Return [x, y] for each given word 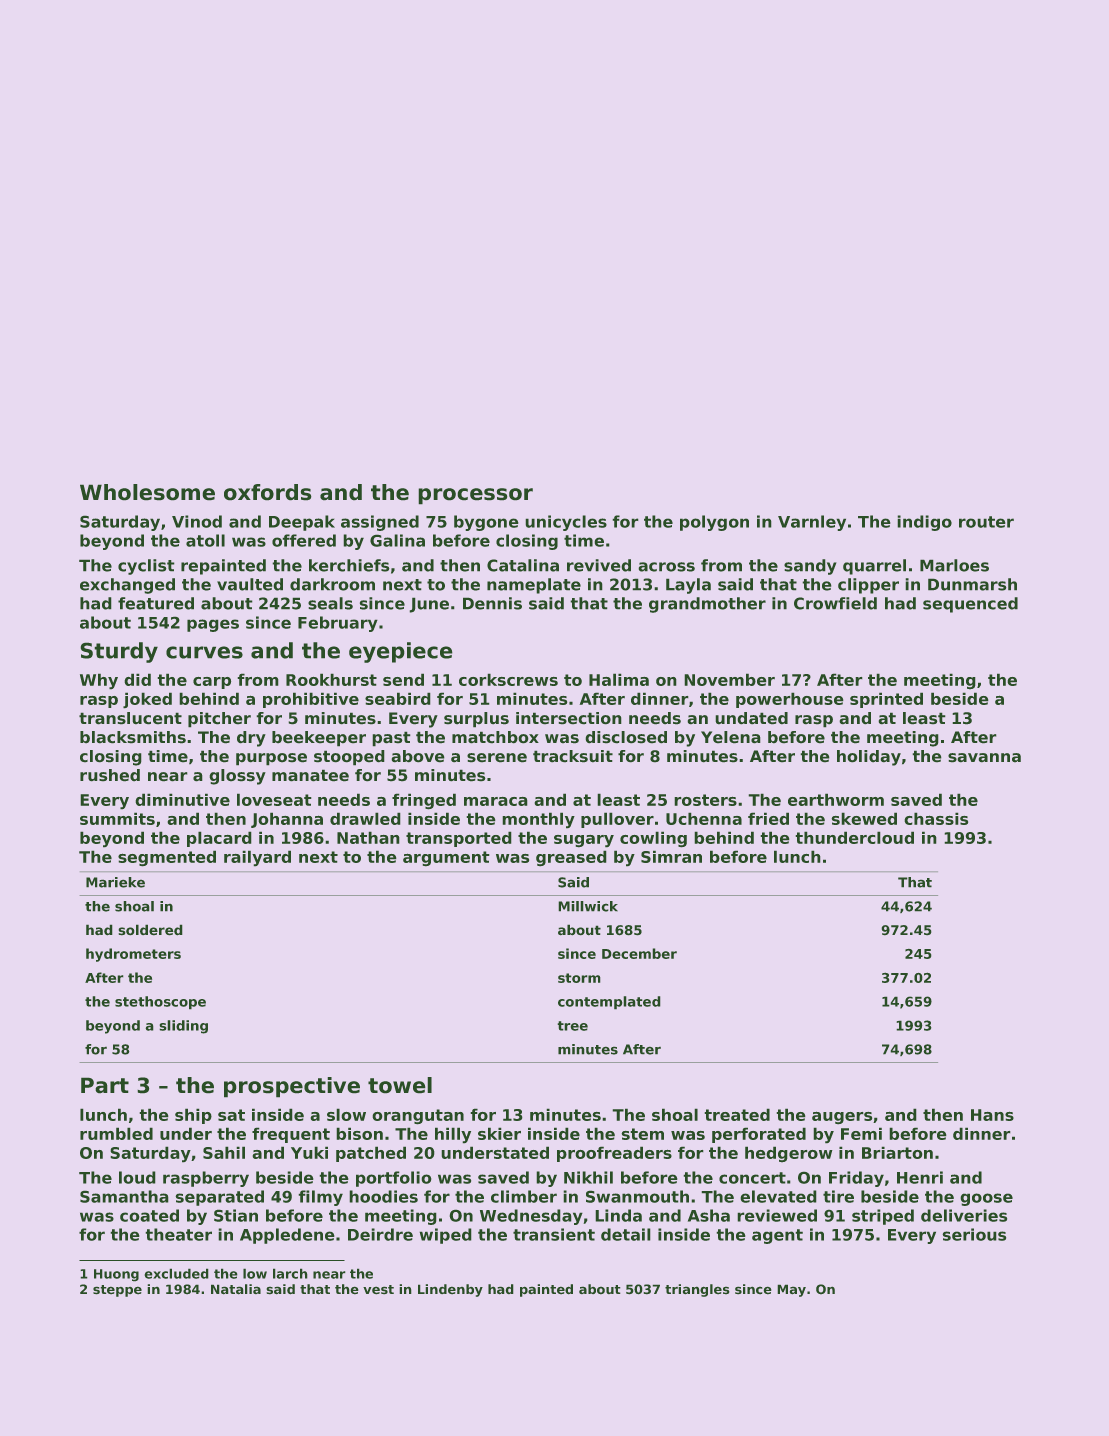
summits [117, 819]
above [418, 756]
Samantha [124, 1196]
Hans [992, 1115]
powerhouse [789, 700]
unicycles [566, 523]
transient [554, 1234]
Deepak [302, 523]
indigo [925, 523]
